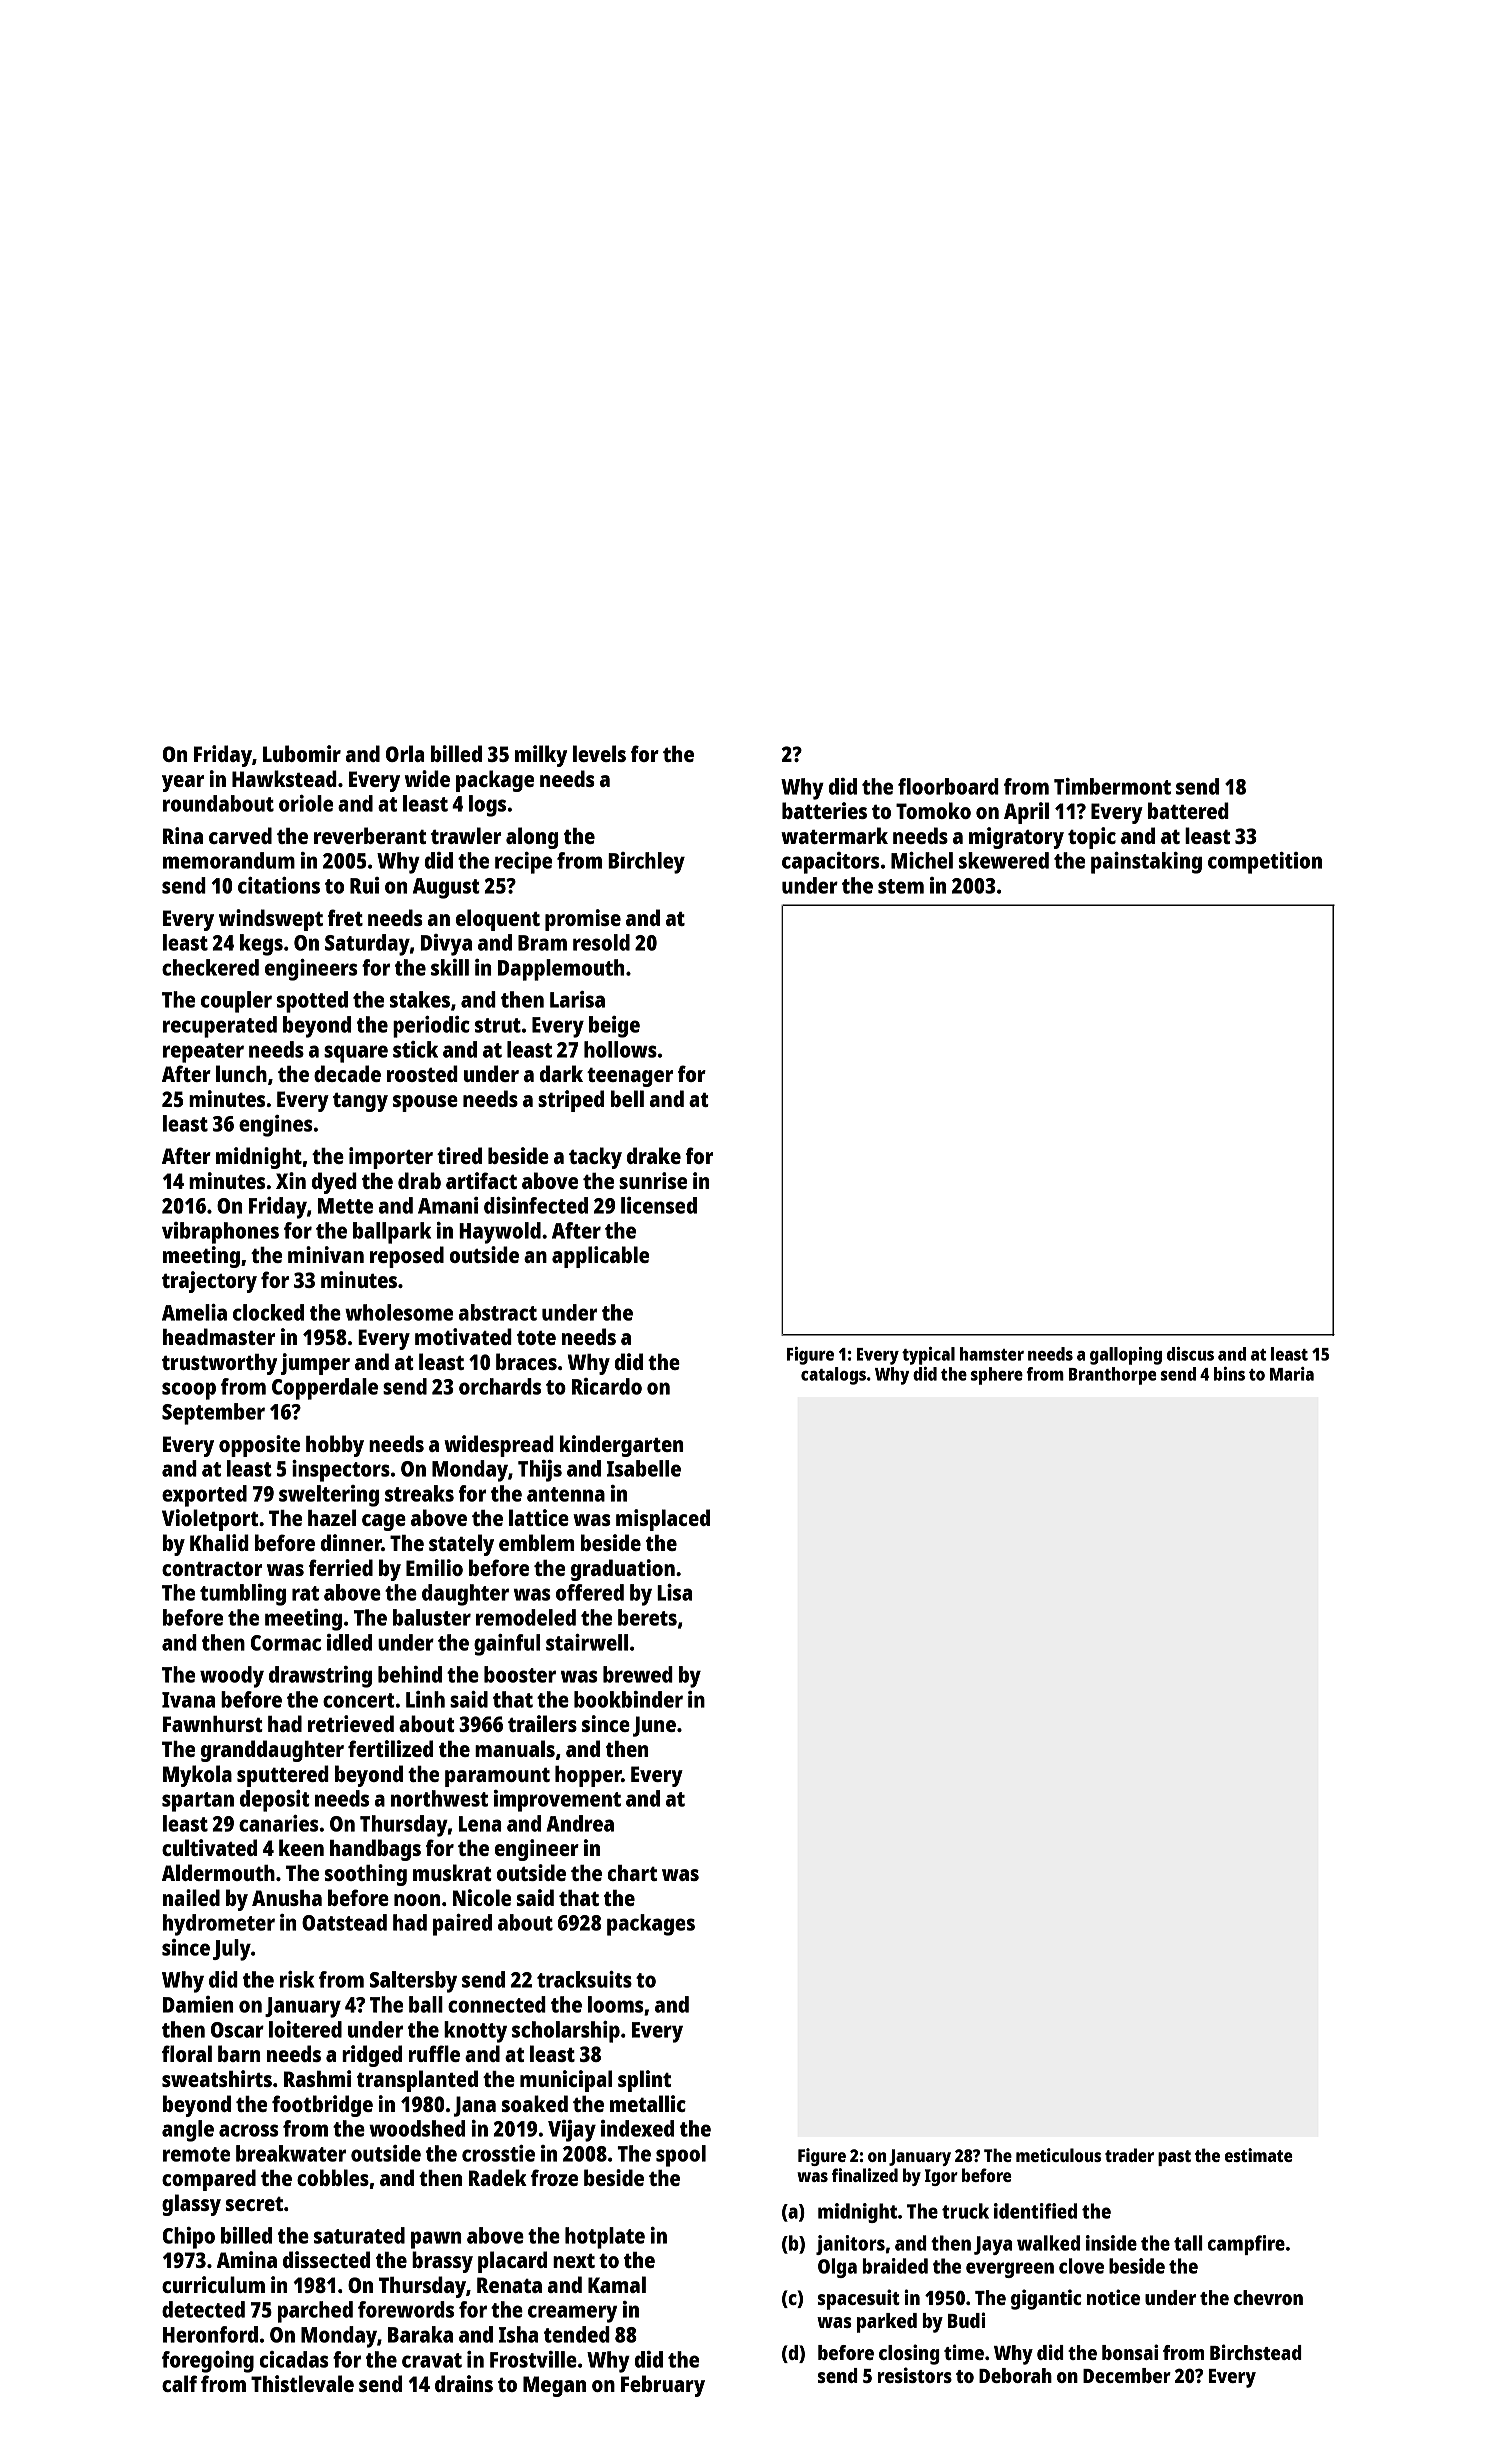 The image size is (1496, 2464). I want to click on resistors, so click(914, 2375).
